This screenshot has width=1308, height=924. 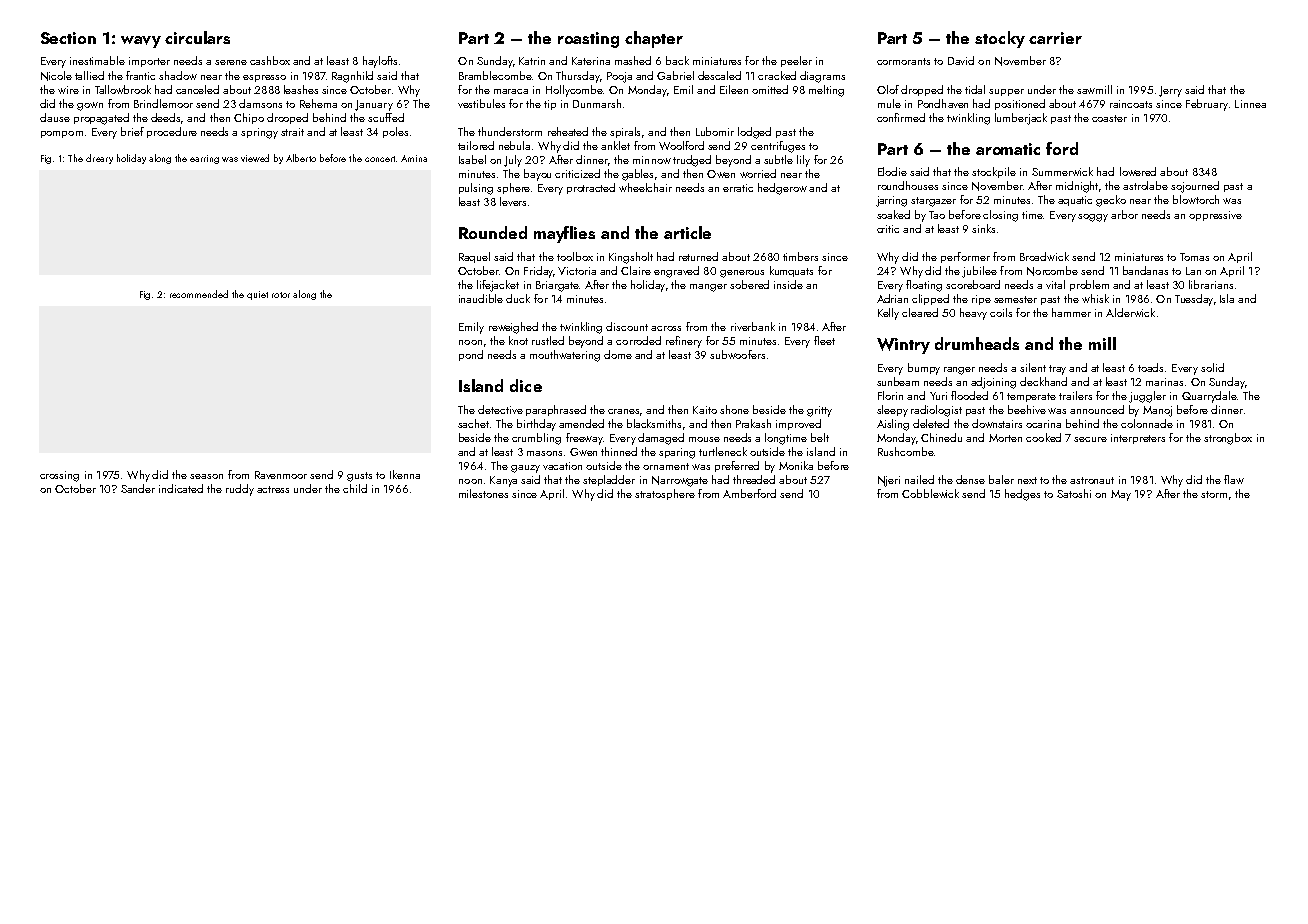 I want to click on reweighed, so click(x=513, y=328).
